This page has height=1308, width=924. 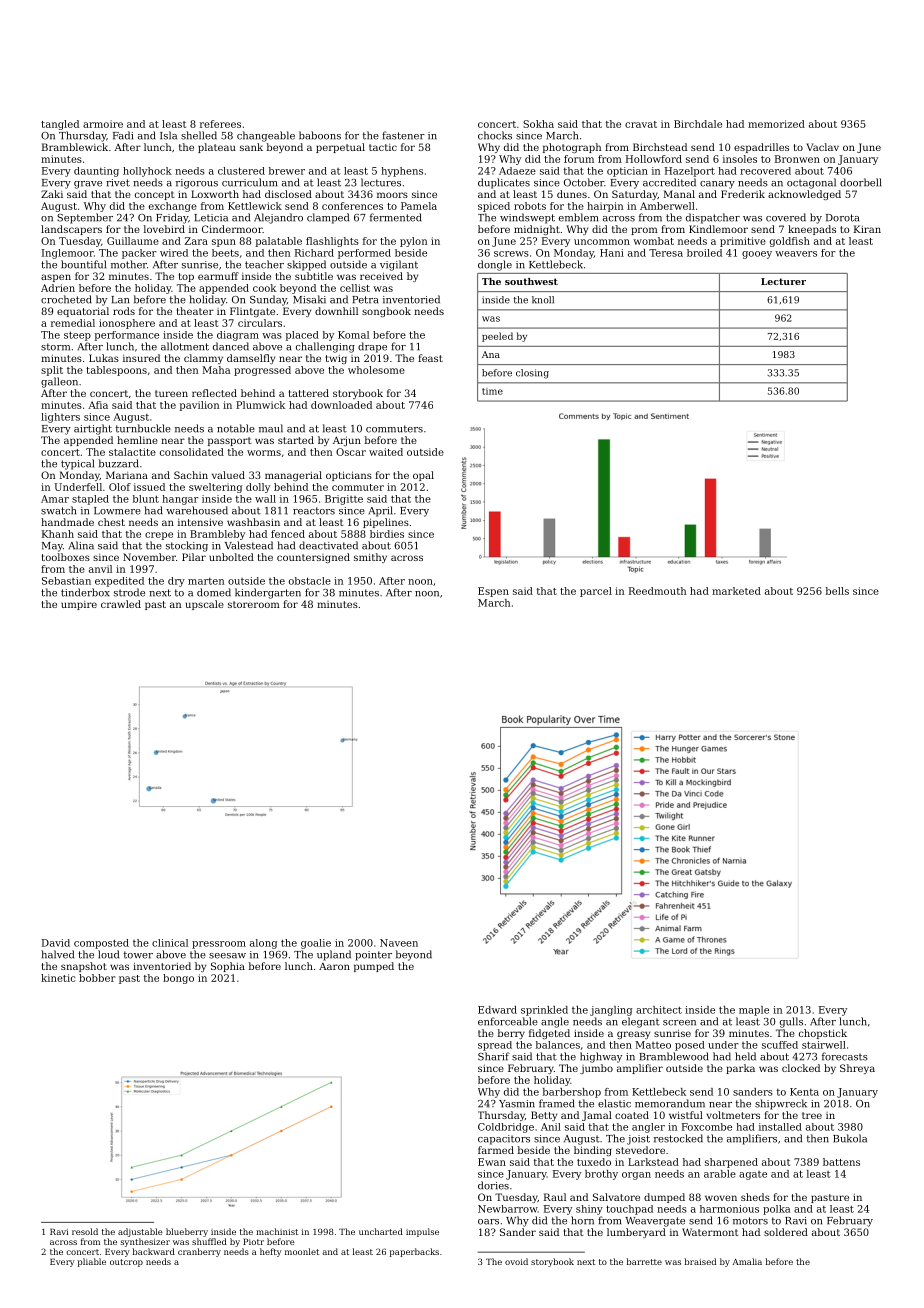 What do you see at coordinates (92, 1262) in the page?
I see `pliable` at bounding box center [92, 1262].
